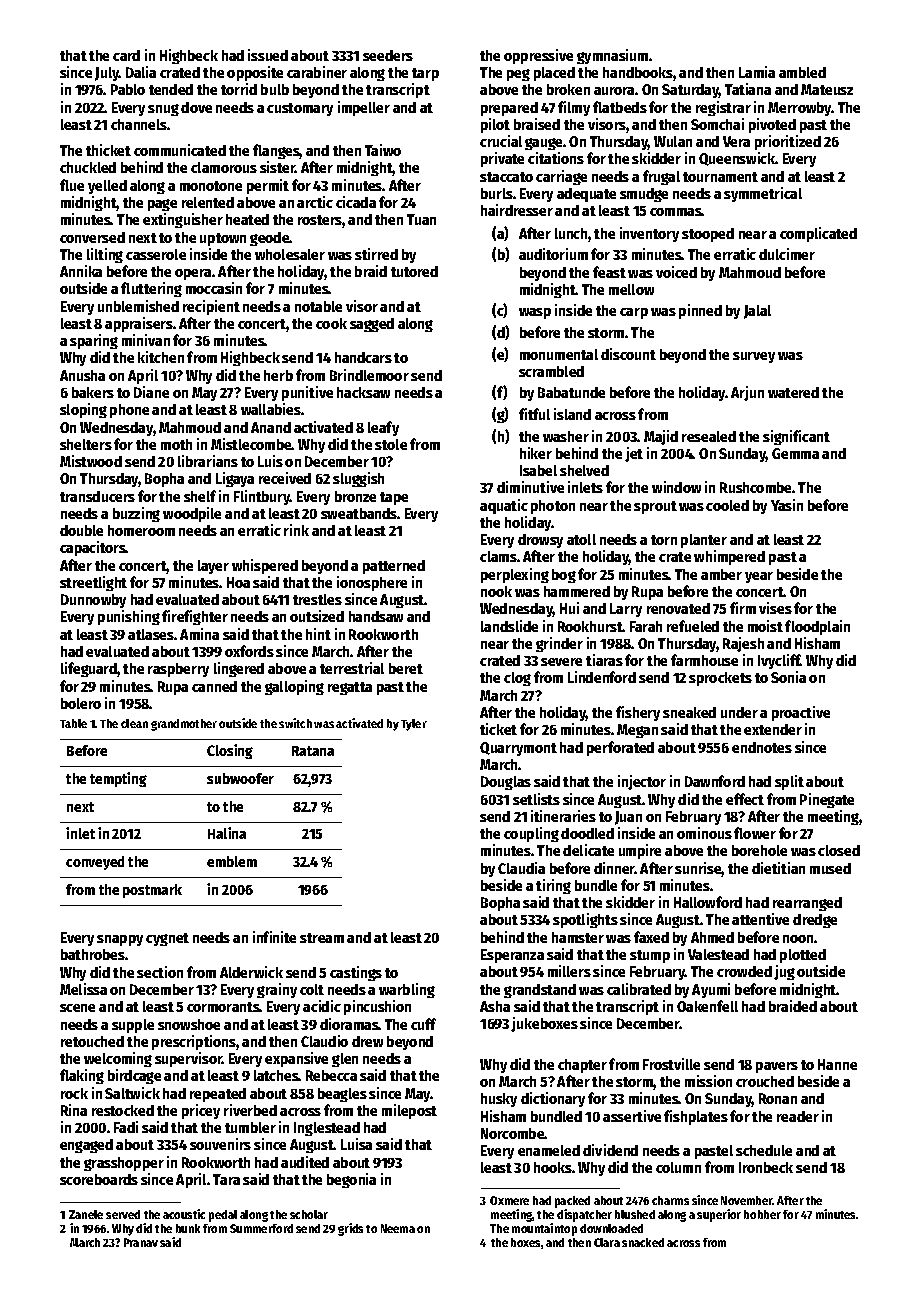  Describe the element at coordinates (704, 833) in the screenshot. I see `ominous` at that location.
